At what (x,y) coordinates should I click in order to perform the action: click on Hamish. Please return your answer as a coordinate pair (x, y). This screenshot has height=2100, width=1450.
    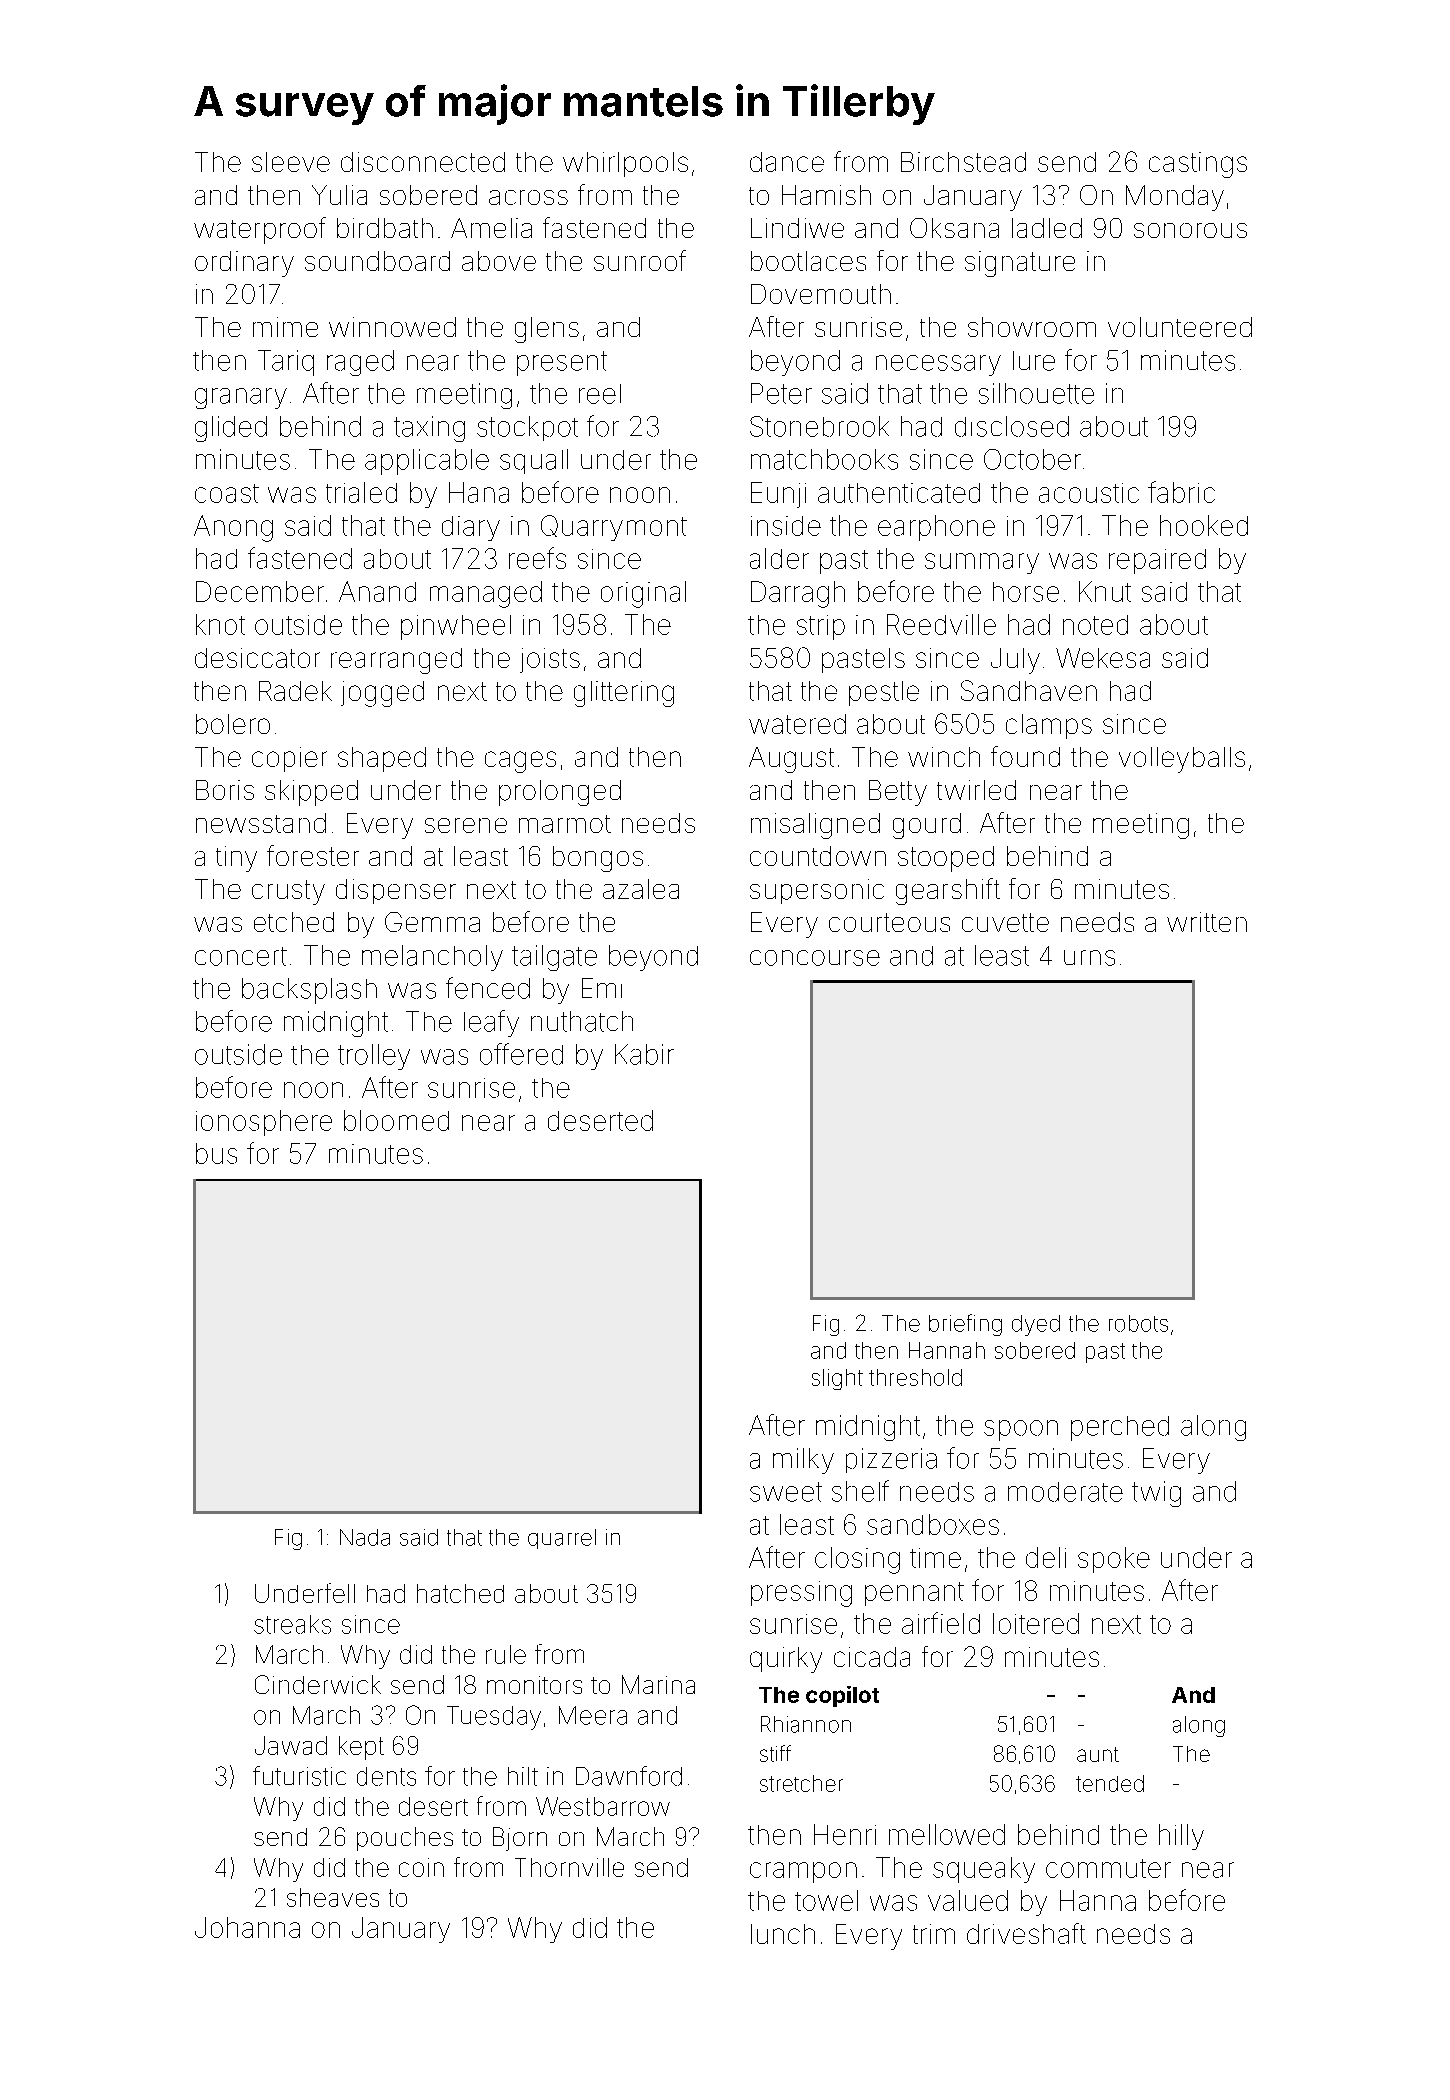
    Looking at the image, I should click on (826, 195).
